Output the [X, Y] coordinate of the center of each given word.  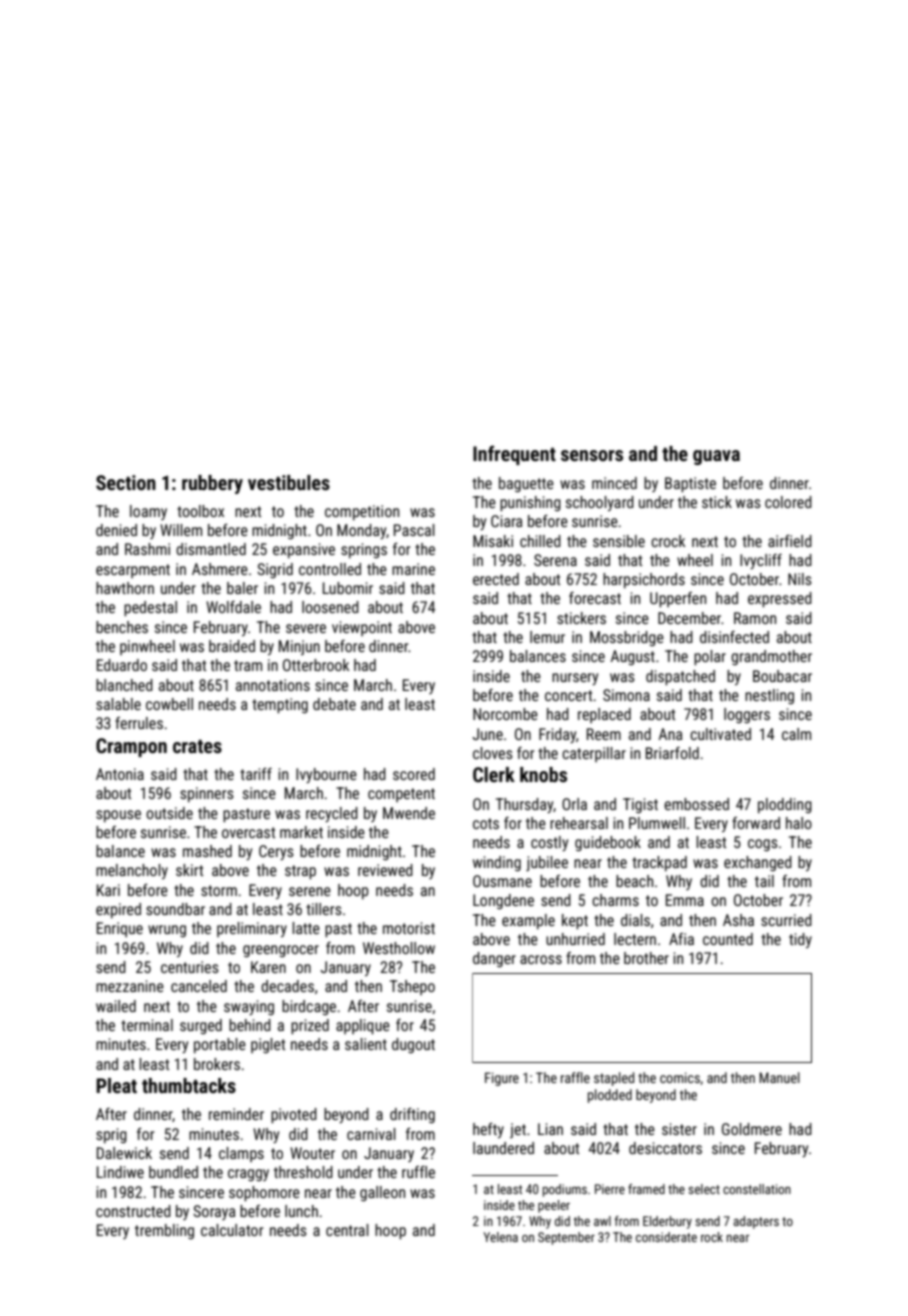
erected [496, 579]
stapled [614, 1079]
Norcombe [505, 714]
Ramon [755, 618]
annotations [273, 685]
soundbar [175, 909]
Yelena [501, 1237]
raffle [575, 1077]
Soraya [214, 1212]
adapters [756, 1222]
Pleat [116, 1085]
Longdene [503, 902]
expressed [780, 600]
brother [646, 958]
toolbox [200, 511]
